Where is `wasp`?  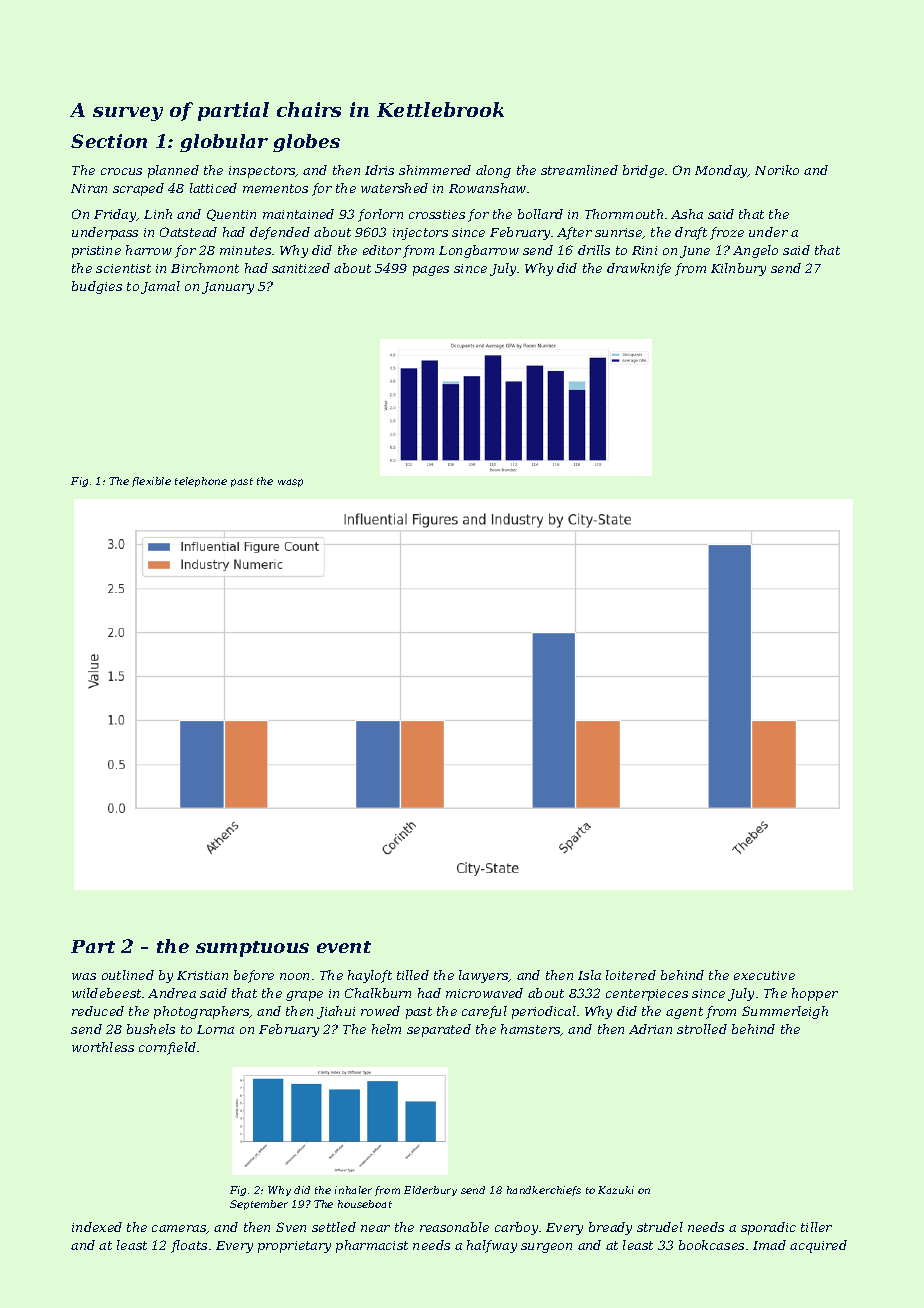 wasp is located at coordinates (290, 483).
